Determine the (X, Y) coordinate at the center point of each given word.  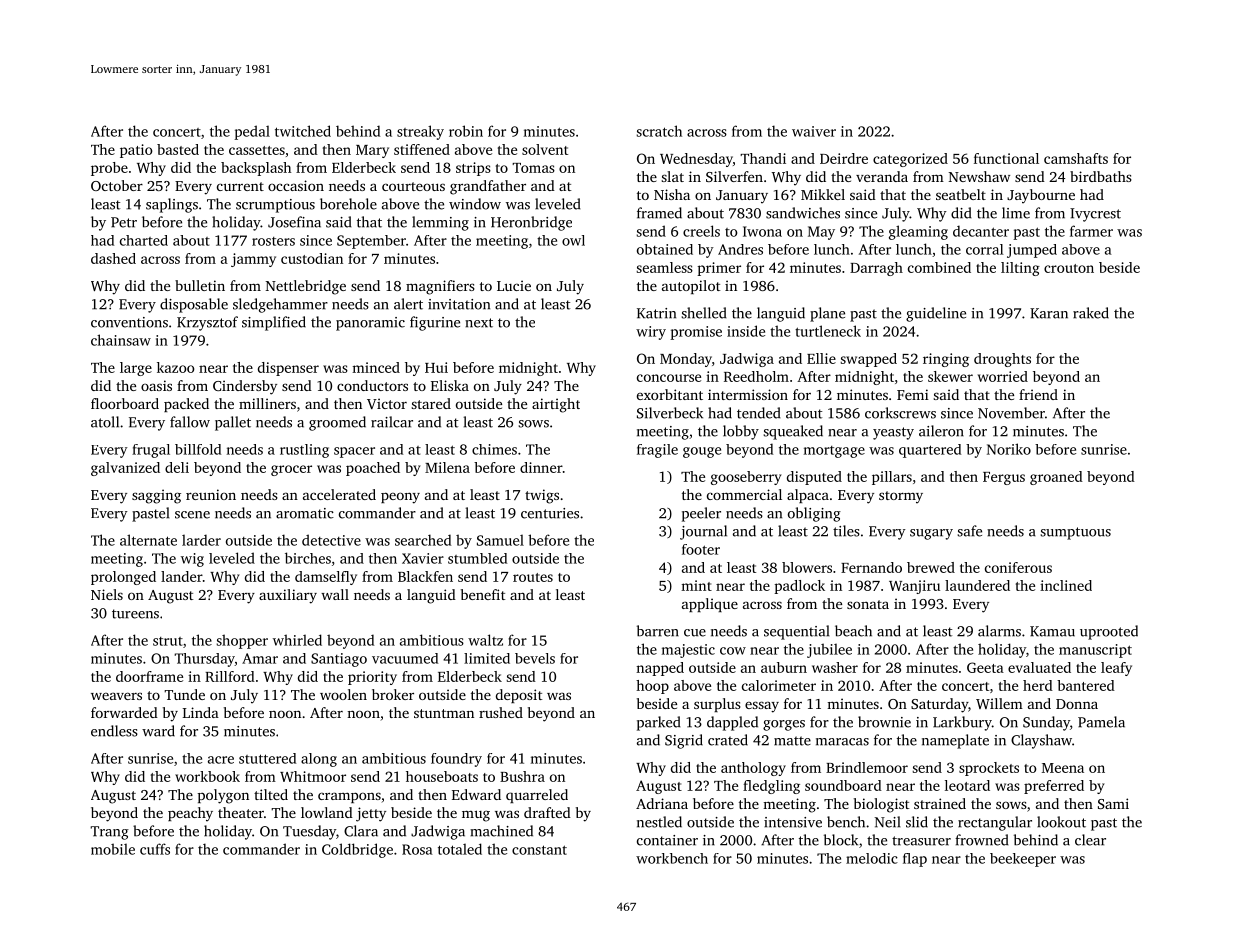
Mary (372, 151)
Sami (1113, 803)
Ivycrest (1095, 215)
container (667, 840)
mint (696, 585)
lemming (440, 223)
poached (373, 469)
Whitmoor (313, 776)
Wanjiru (914, 587)
